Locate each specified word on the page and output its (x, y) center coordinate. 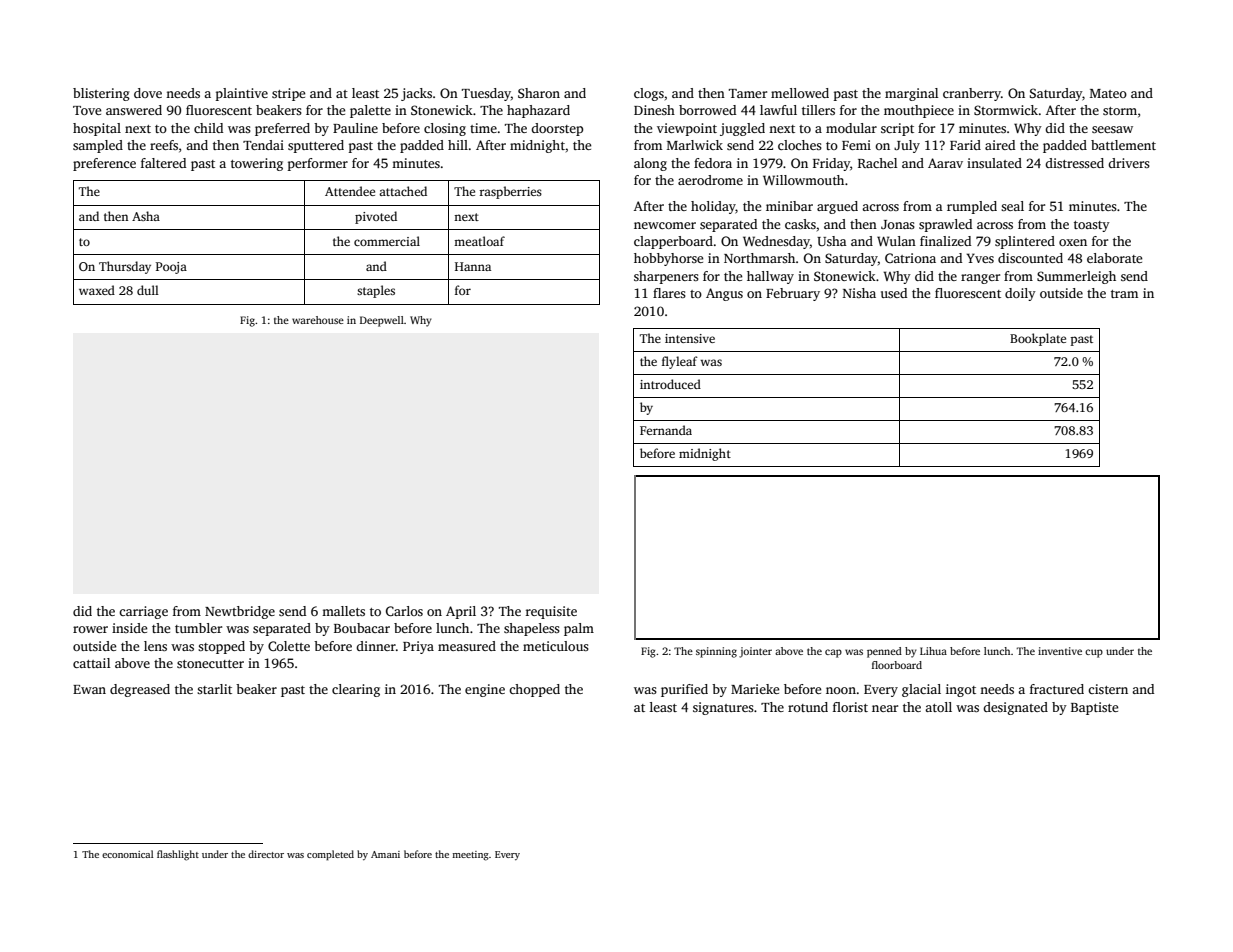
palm (579, 629)
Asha (146, 216)
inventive (1060, 651)
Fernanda (666, 430)
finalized (945, 241)
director (266, 854)
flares (669, 293)
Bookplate (1038, 339)
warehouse (318, 320)
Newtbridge (240, 612)
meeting (470, 856)
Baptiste (1094, 708)
